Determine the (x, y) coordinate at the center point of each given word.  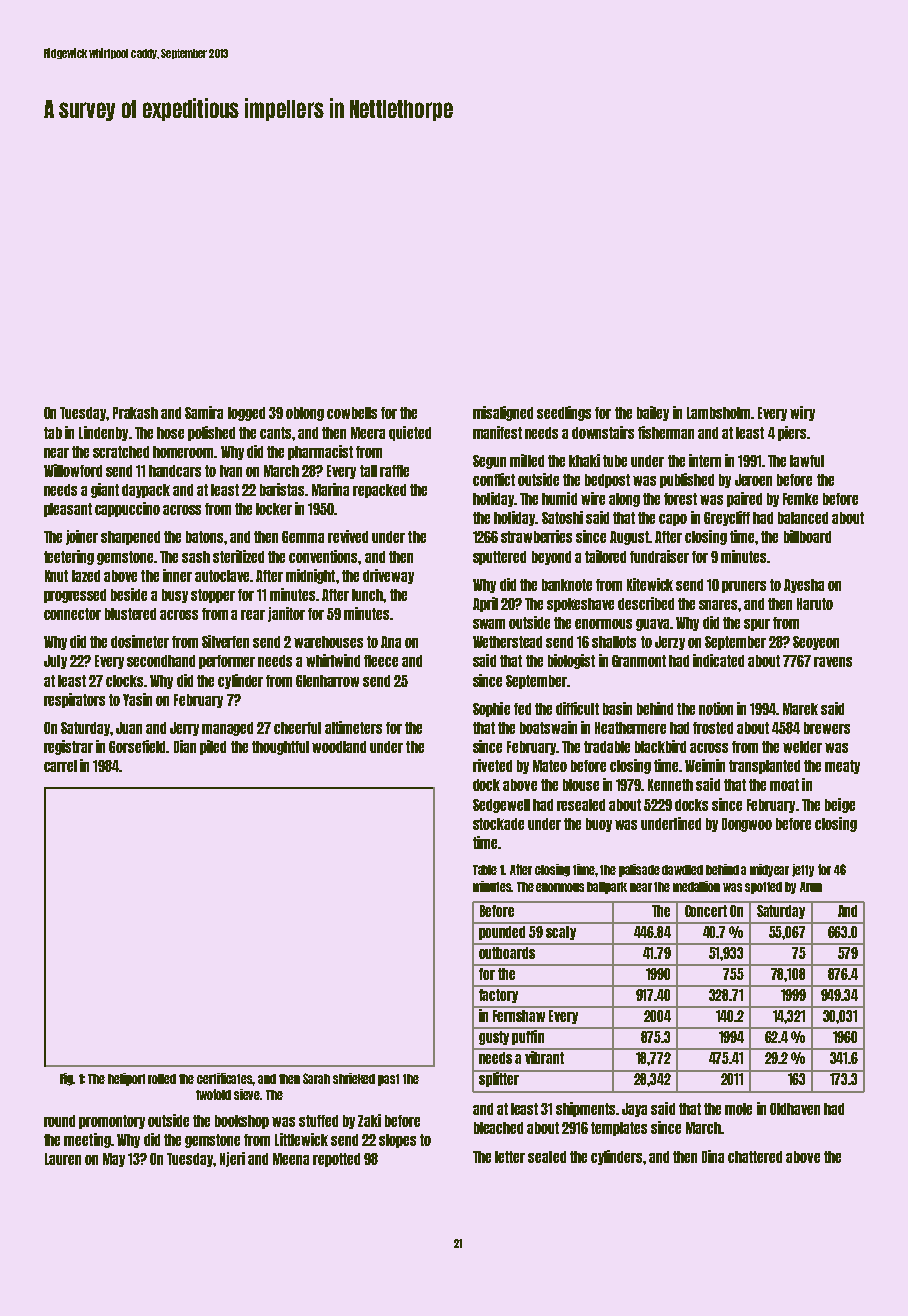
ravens (833, 662)
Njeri (232, 1159)
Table (485, 870)
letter (510, 1157)
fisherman (666, 432)
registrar (68, 747)
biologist (571, 661)
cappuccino (127, 509)
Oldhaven (795, 1109)
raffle (394, 471)
